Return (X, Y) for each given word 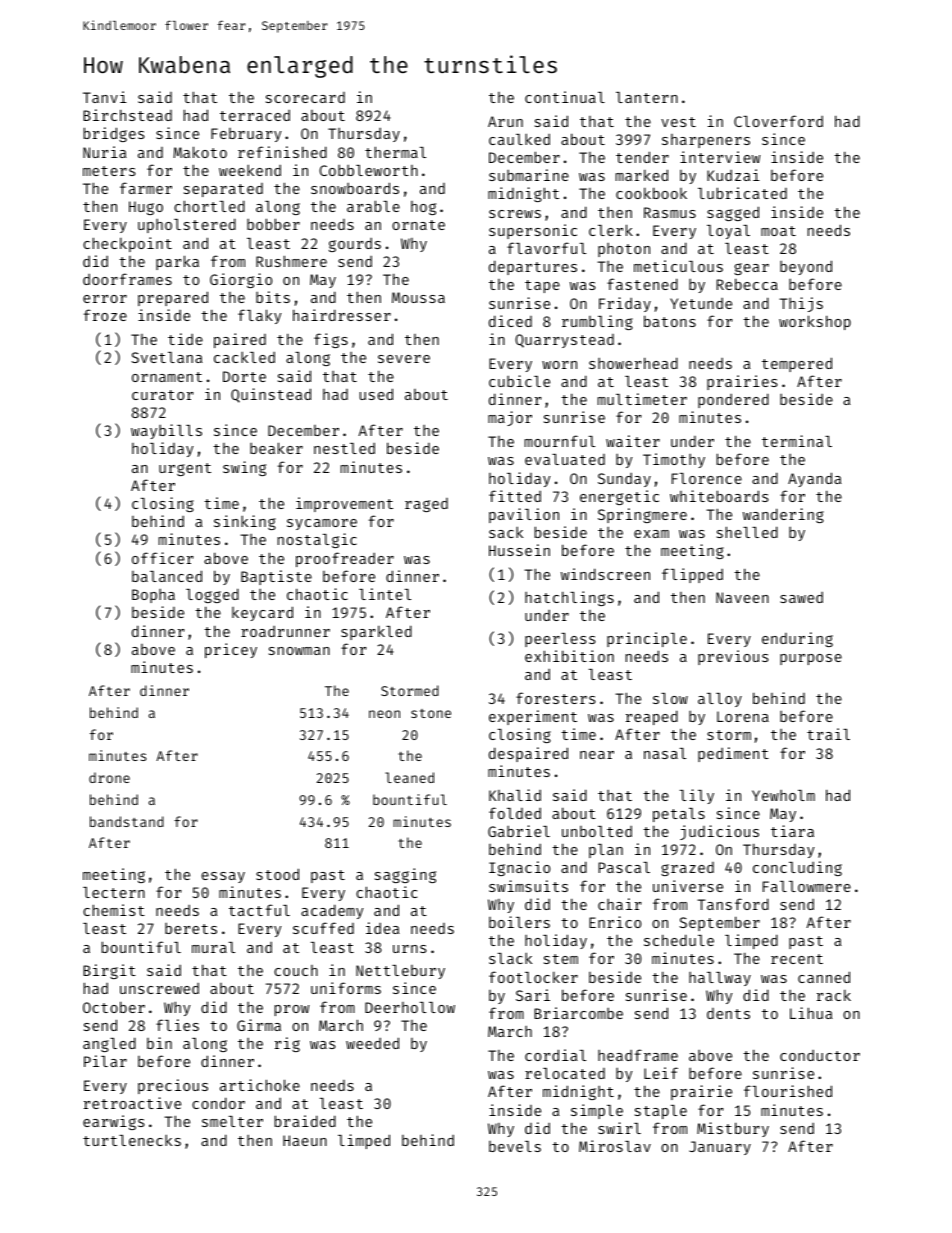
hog (423, 208)
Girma (259, 1025)
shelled (747, 532)
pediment (733, 754)
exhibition (569, 656)
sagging (405, 875)
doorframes (127, 279)
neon (384, 714)
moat (778, 231)
